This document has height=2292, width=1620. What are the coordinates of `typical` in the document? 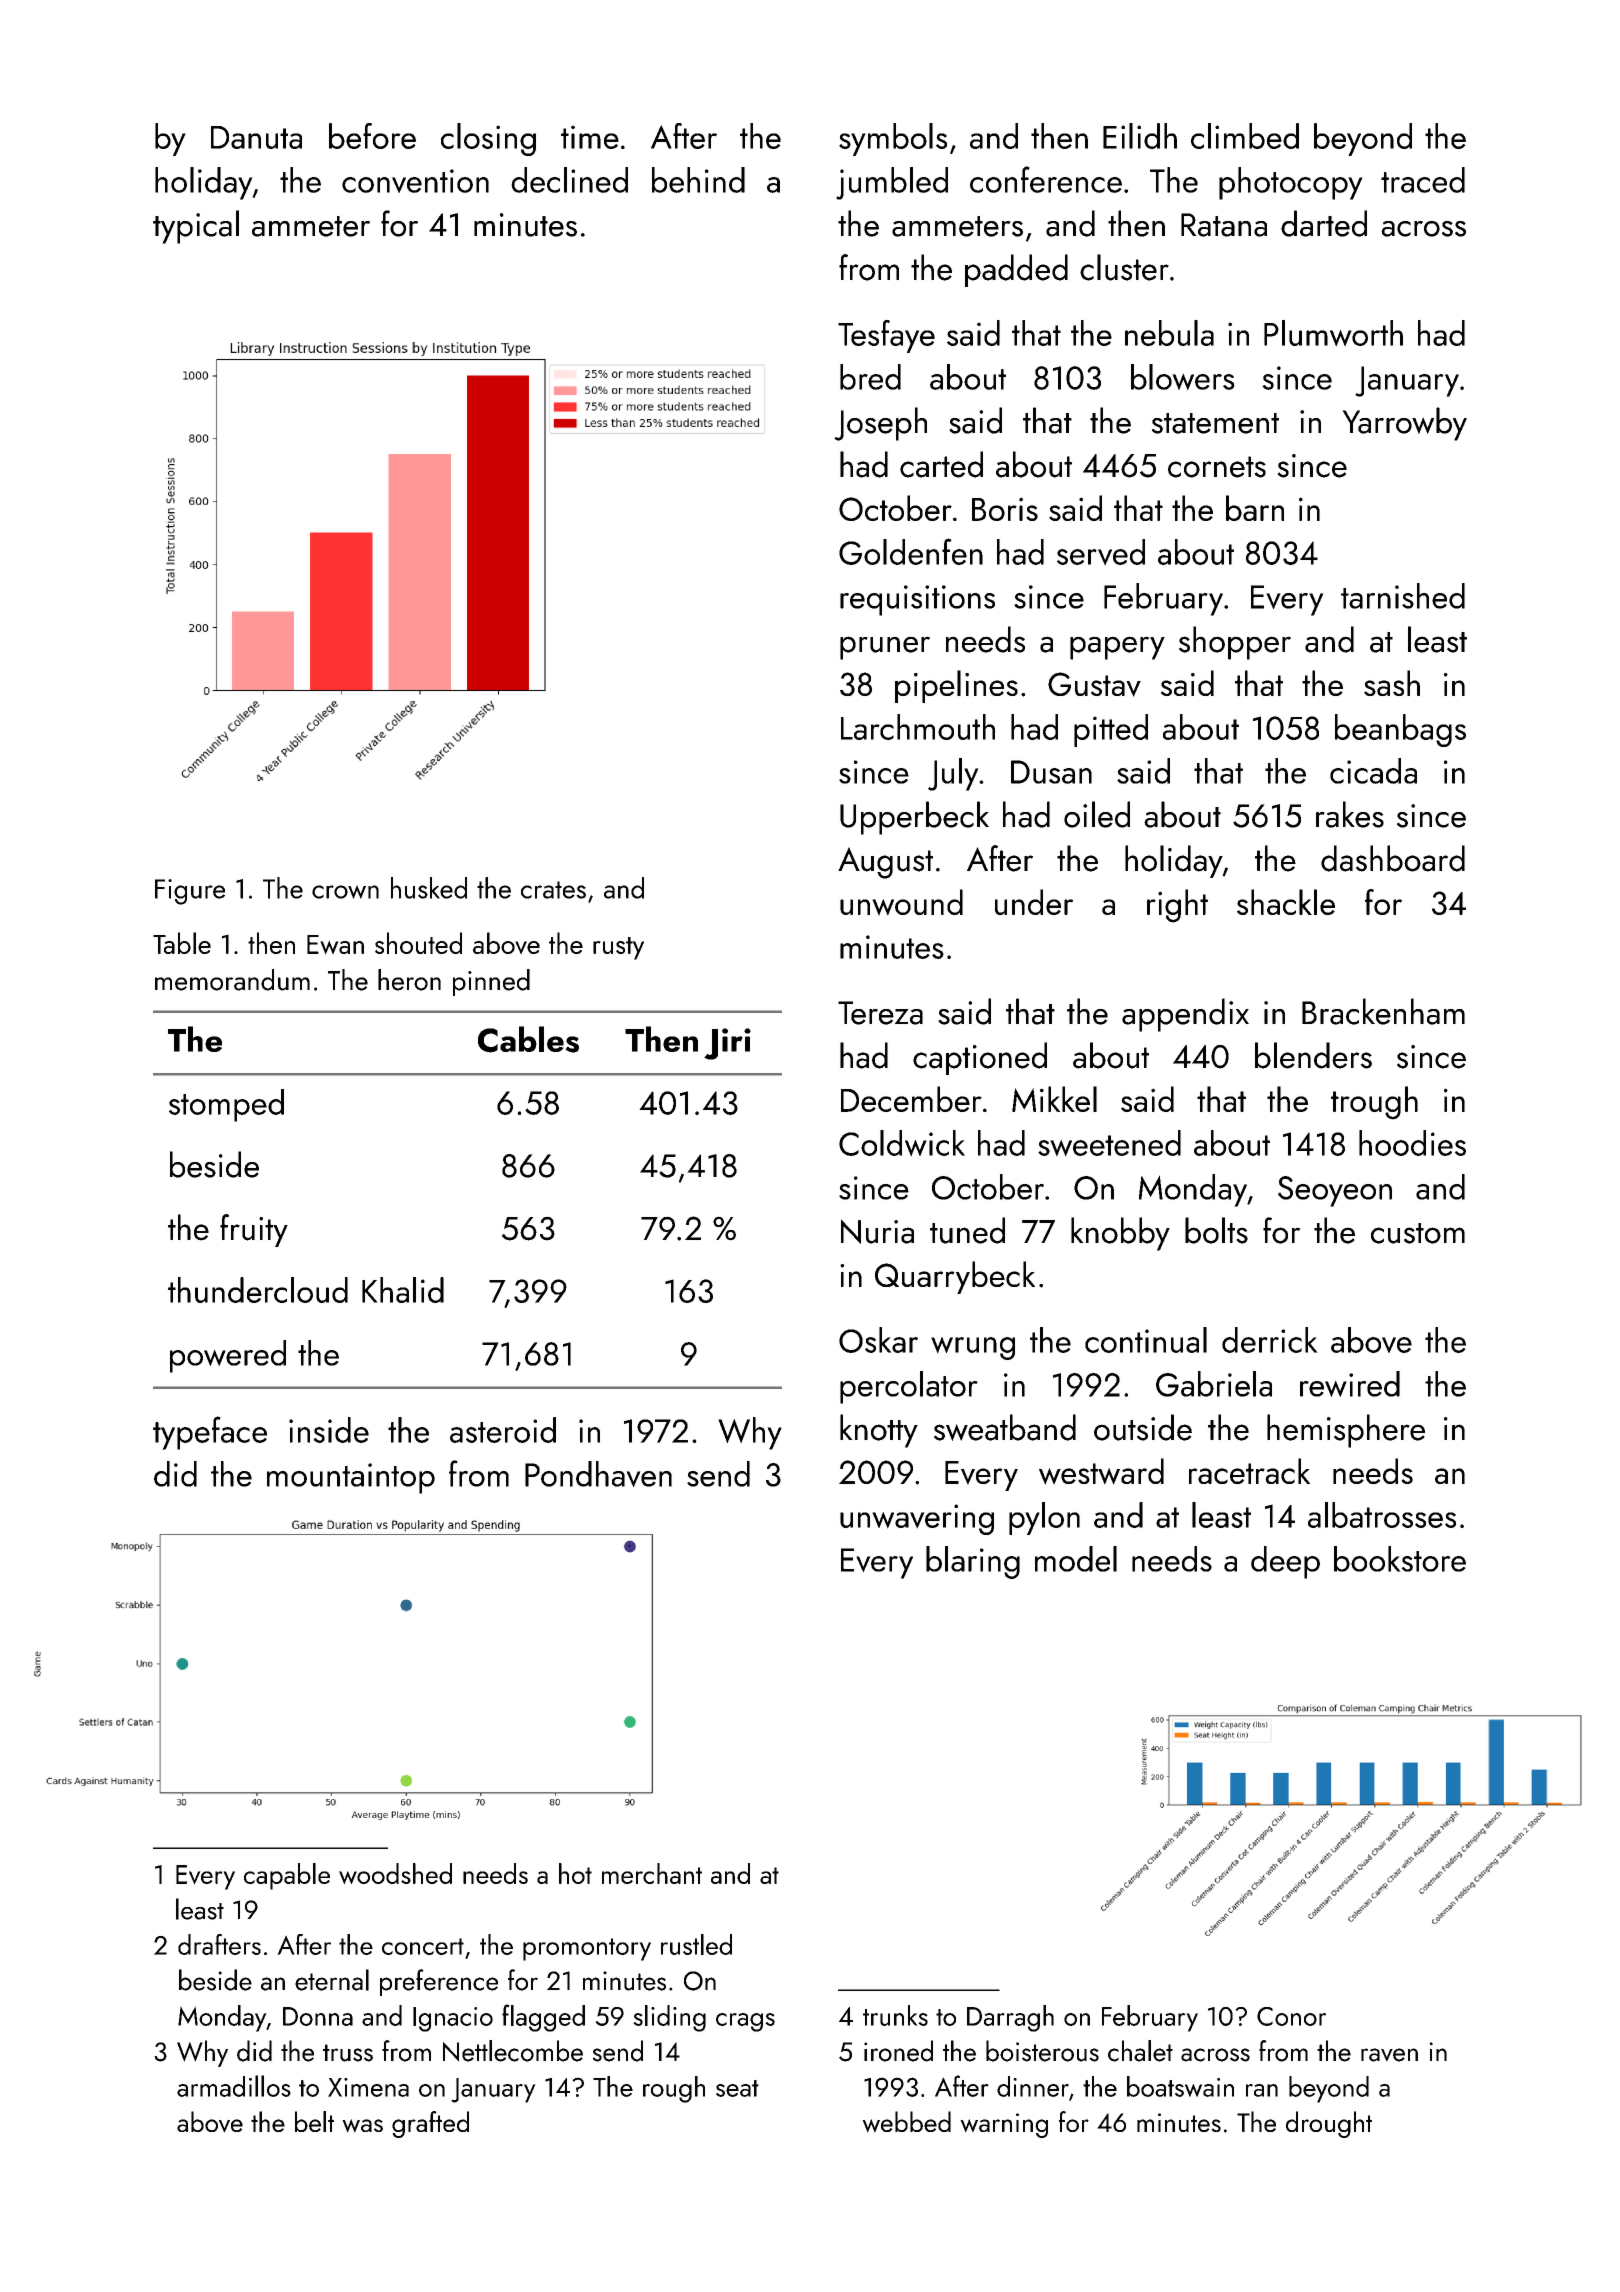 It's located at (196, 227).
